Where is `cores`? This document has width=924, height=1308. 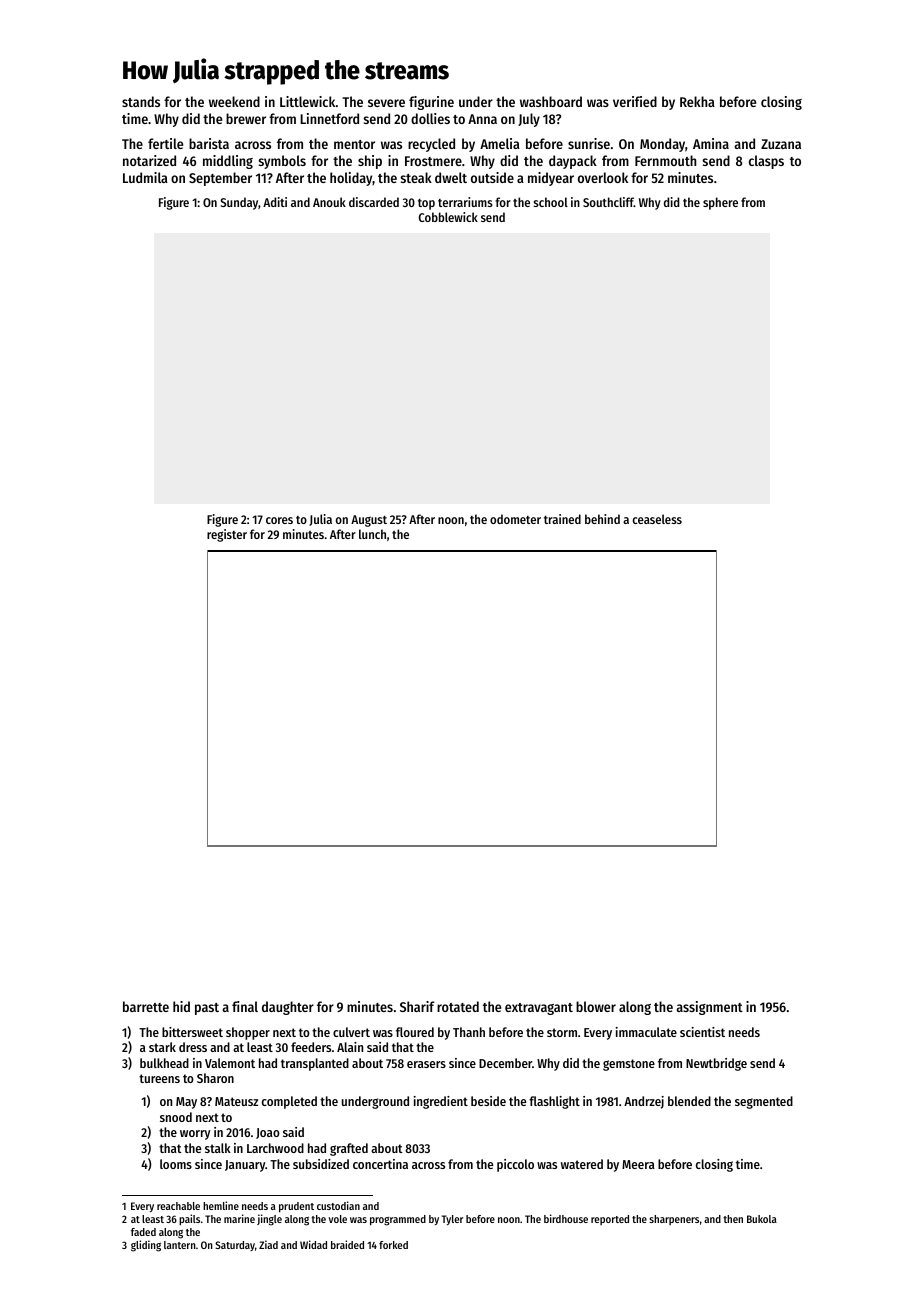 cores is located at coordinates (279, 520).
